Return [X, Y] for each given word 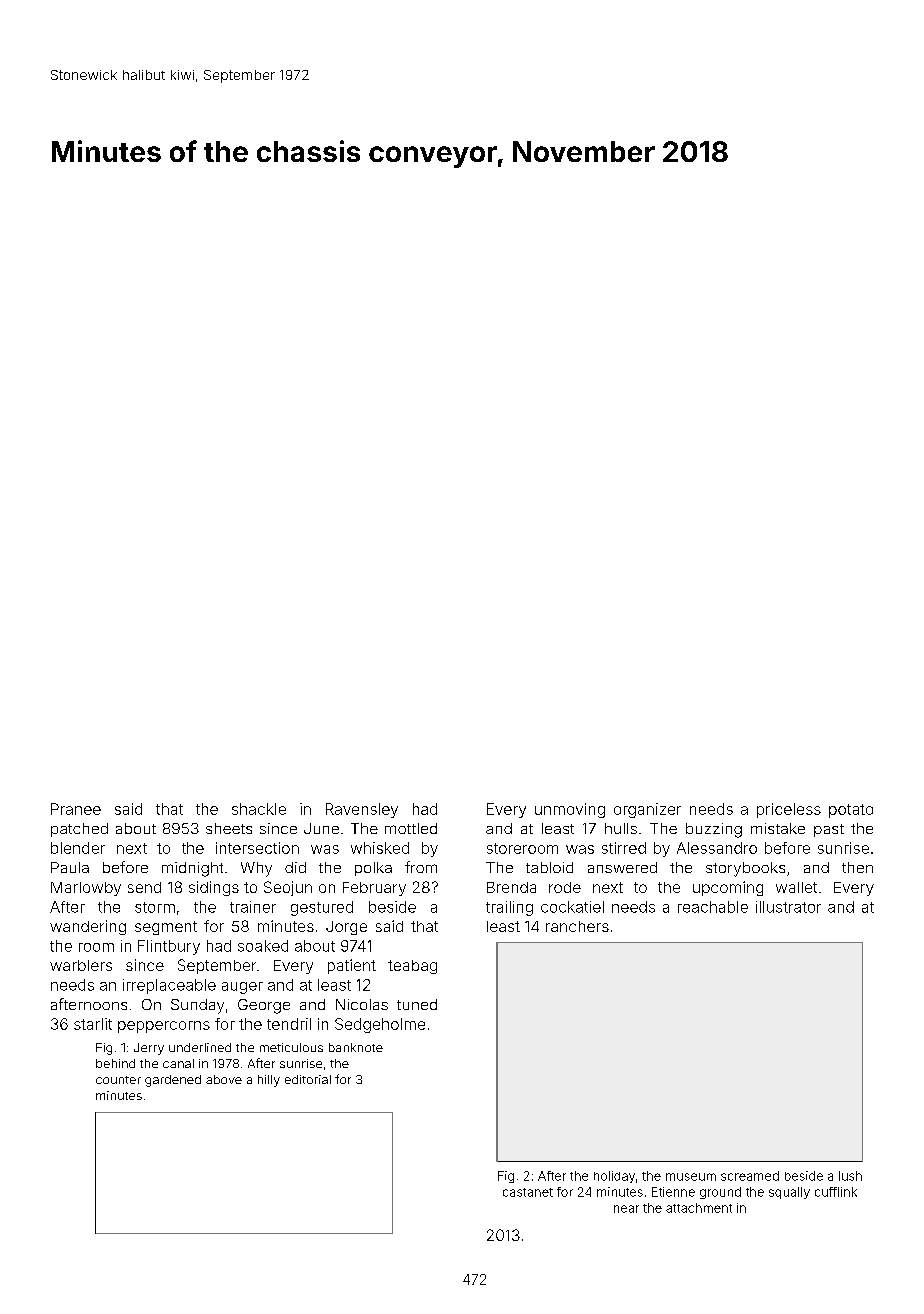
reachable [713, 907]
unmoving [570, 810]
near [626, 1209]
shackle [259, 809]
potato [851, 811]
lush [850, 1176]
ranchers [577, 926]
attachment [699, 1208]
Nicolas [362, 1004]
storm [155, 907]
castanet [528, 1192]
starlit [93, 1024]
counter [118, 1080]
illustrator [788, 907]
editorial [308, 1079]
